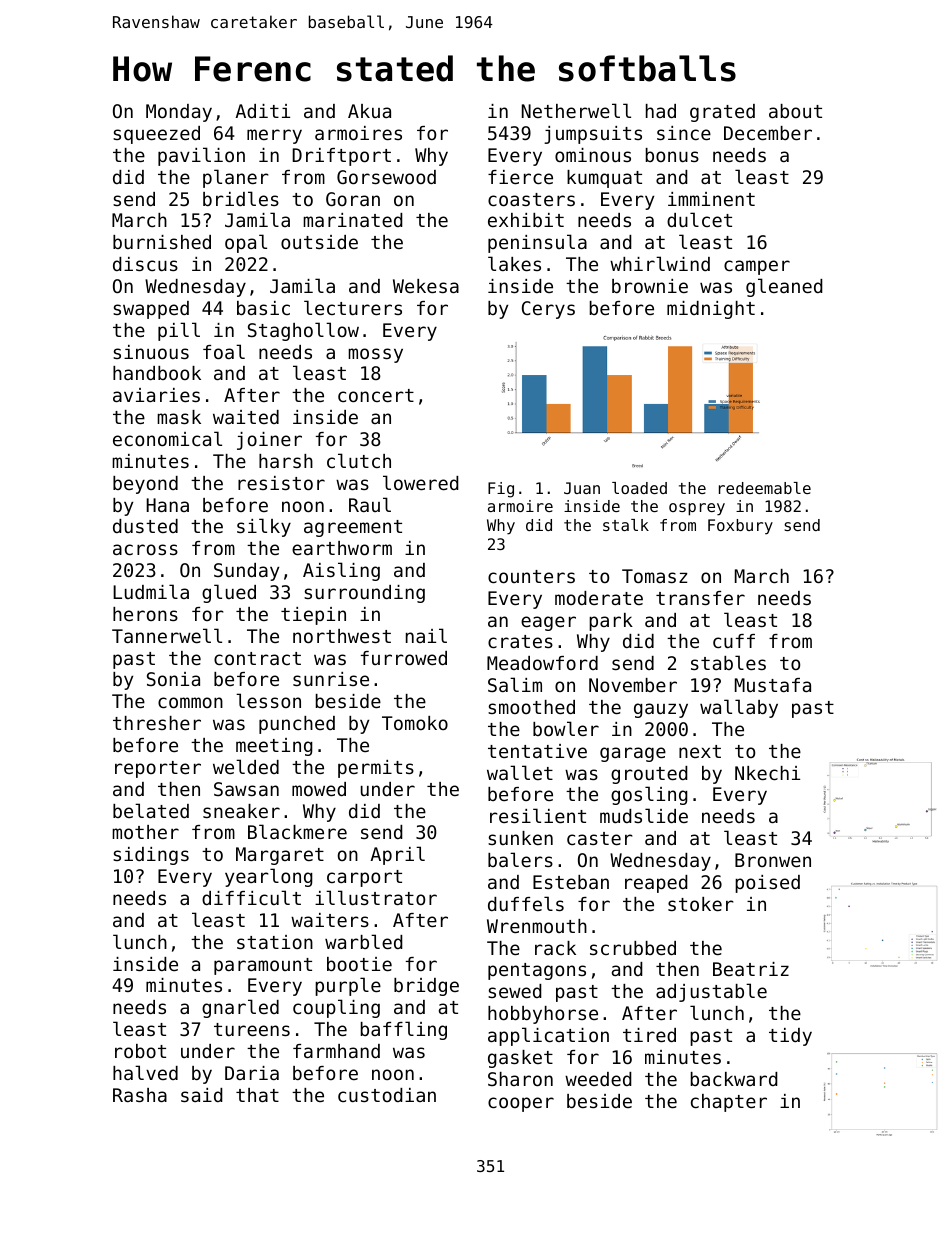  What do you see at coordinates (521, 1104) in the screenshot?
I see `cooper` at bounding box center [521, 1104].
